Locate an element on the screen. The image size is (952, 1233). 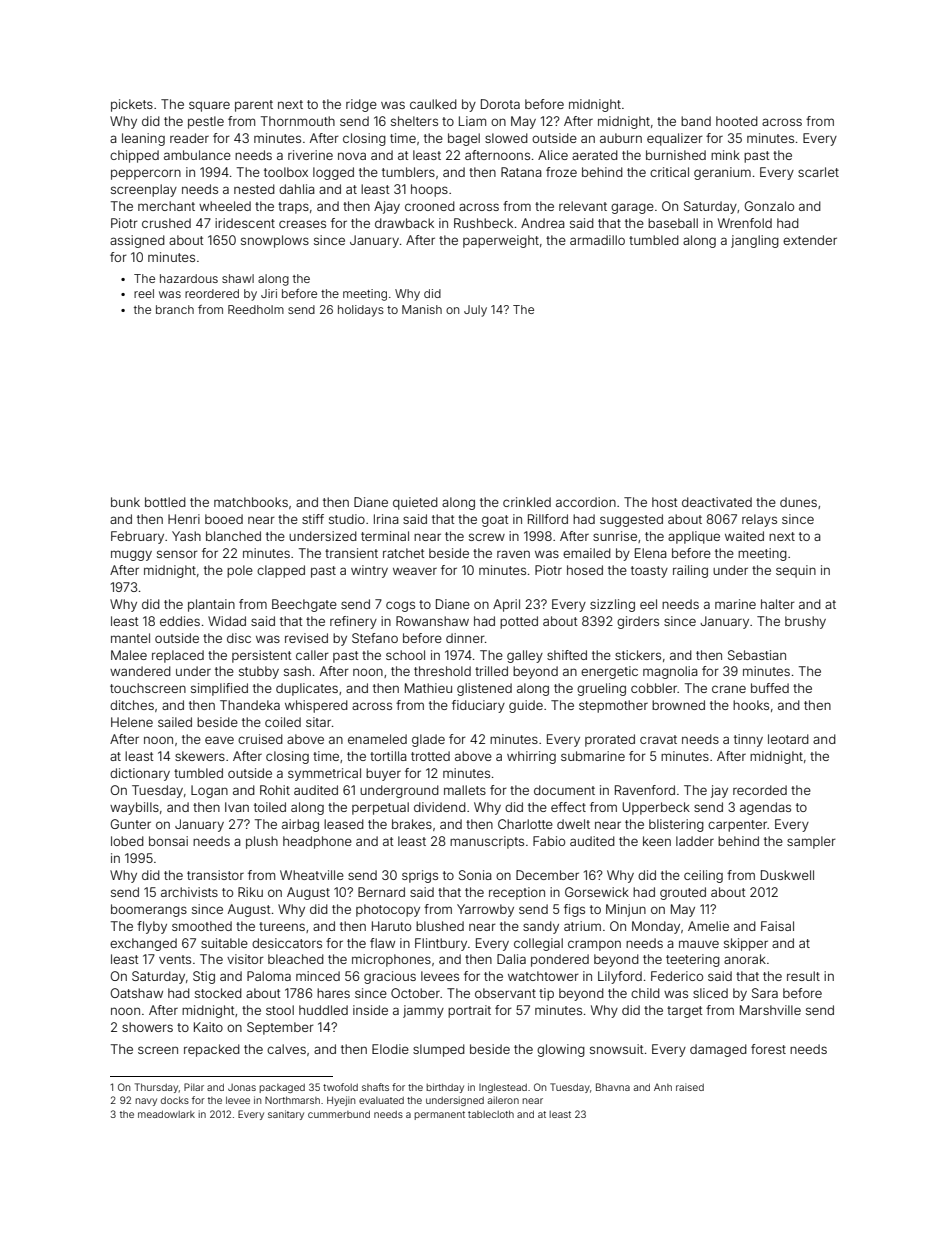
toolbox is located at coordinates (286, 172).
